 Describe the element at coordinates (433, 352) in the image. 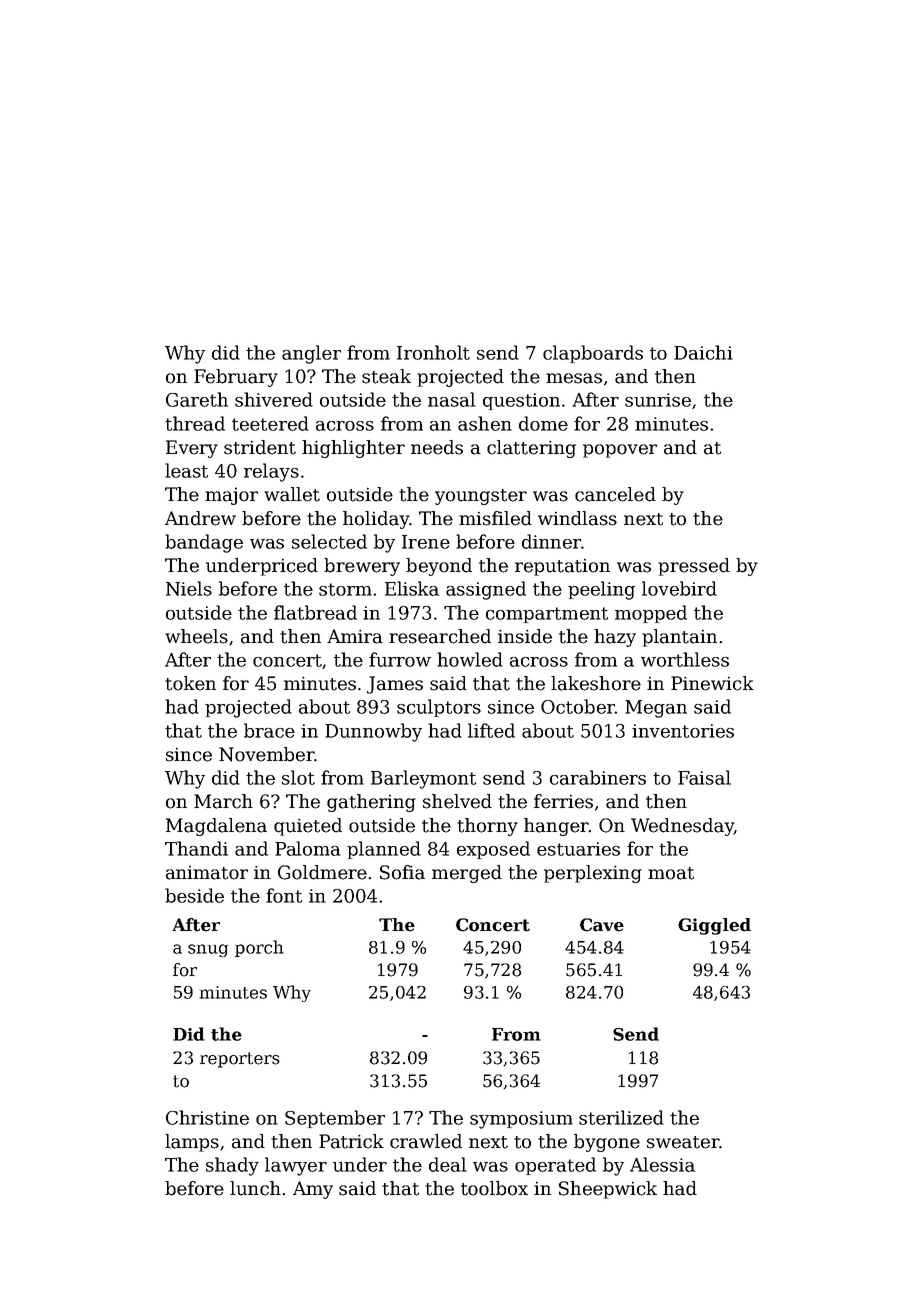

I see `Ironholt` at that location.
